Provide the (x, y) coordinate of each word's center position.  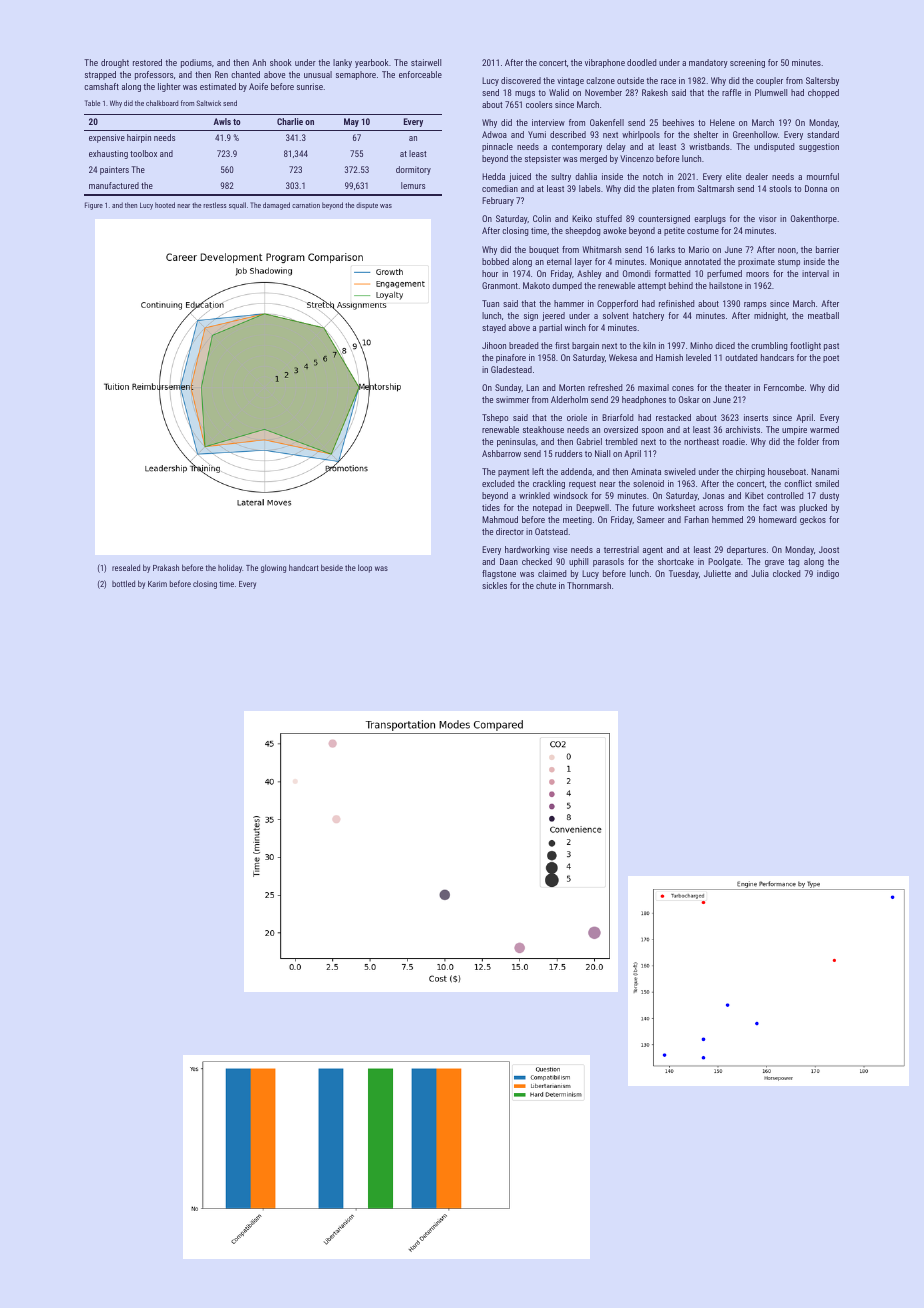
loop (365, 568)
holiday (230, 568)
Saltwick (209, 103)
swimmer (512, 399)
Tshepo (495, 418)
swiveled (679, 471)
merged (593, 159)
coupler (769, 81)
